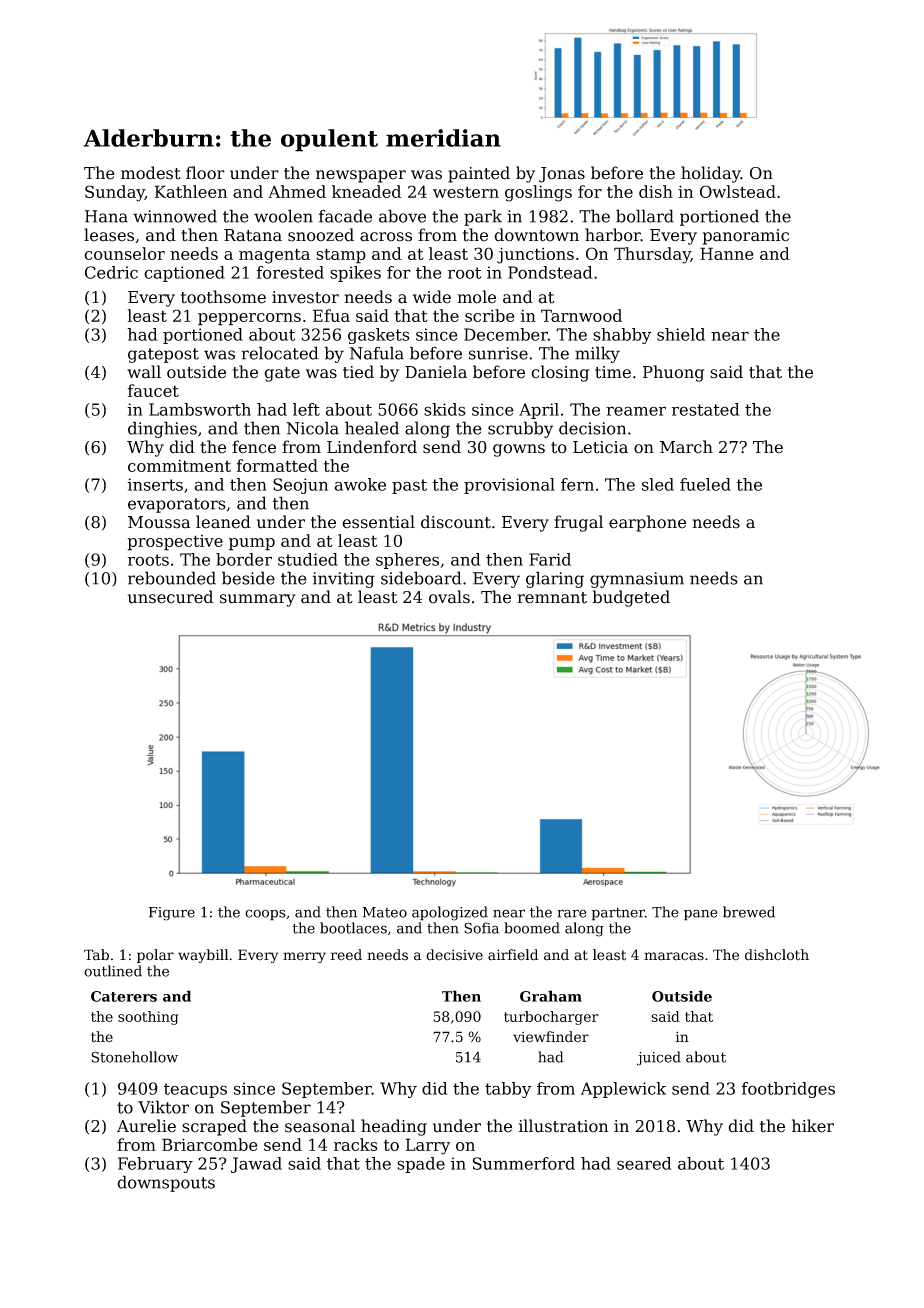 The width and height of the document is (924, 1308). What do you see at coordinates (155, 484) in the document?
I see `inserts` at bounding box center [155, 484].
